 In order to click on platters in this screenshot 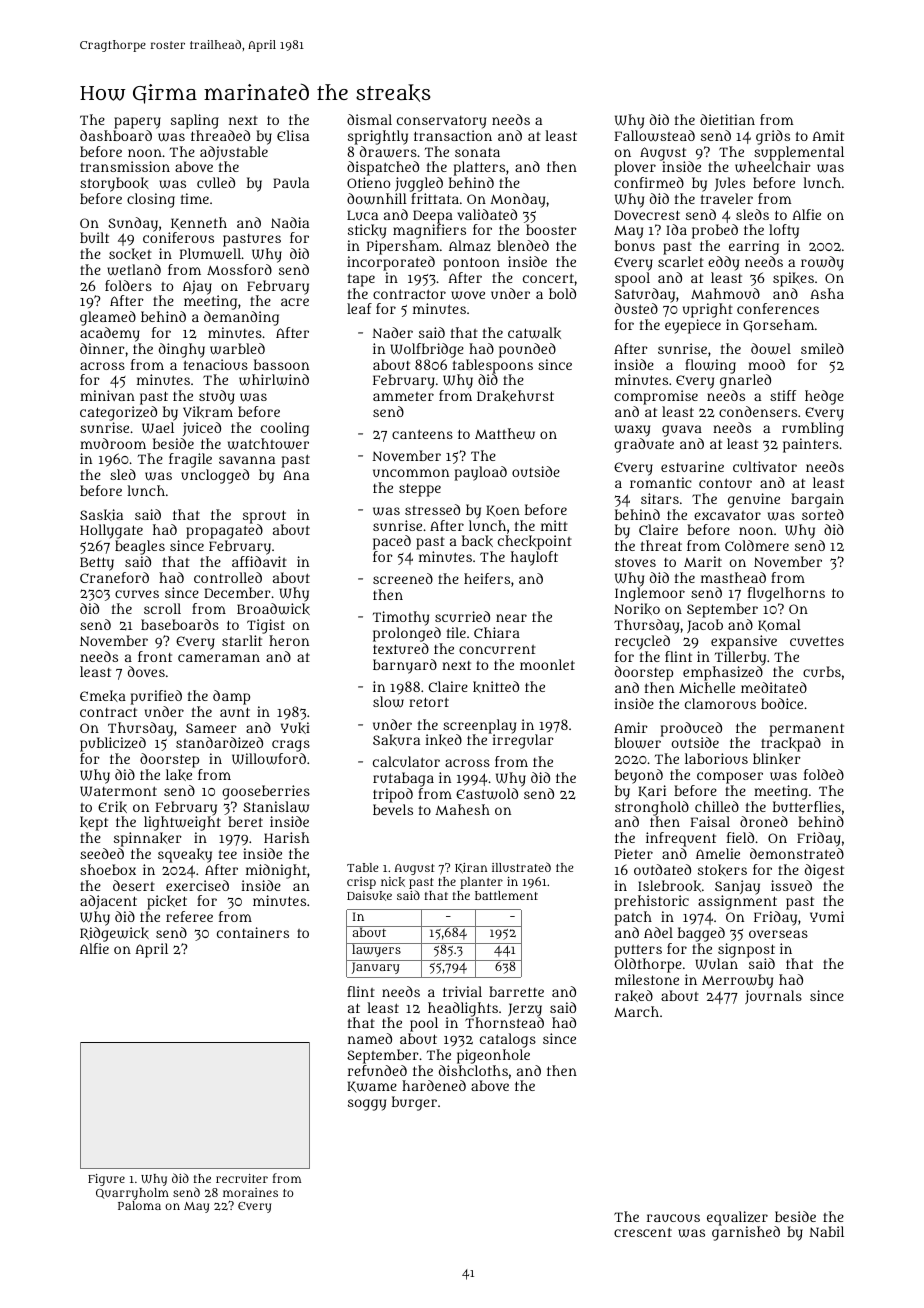, I will do `click(479, 168)`.
